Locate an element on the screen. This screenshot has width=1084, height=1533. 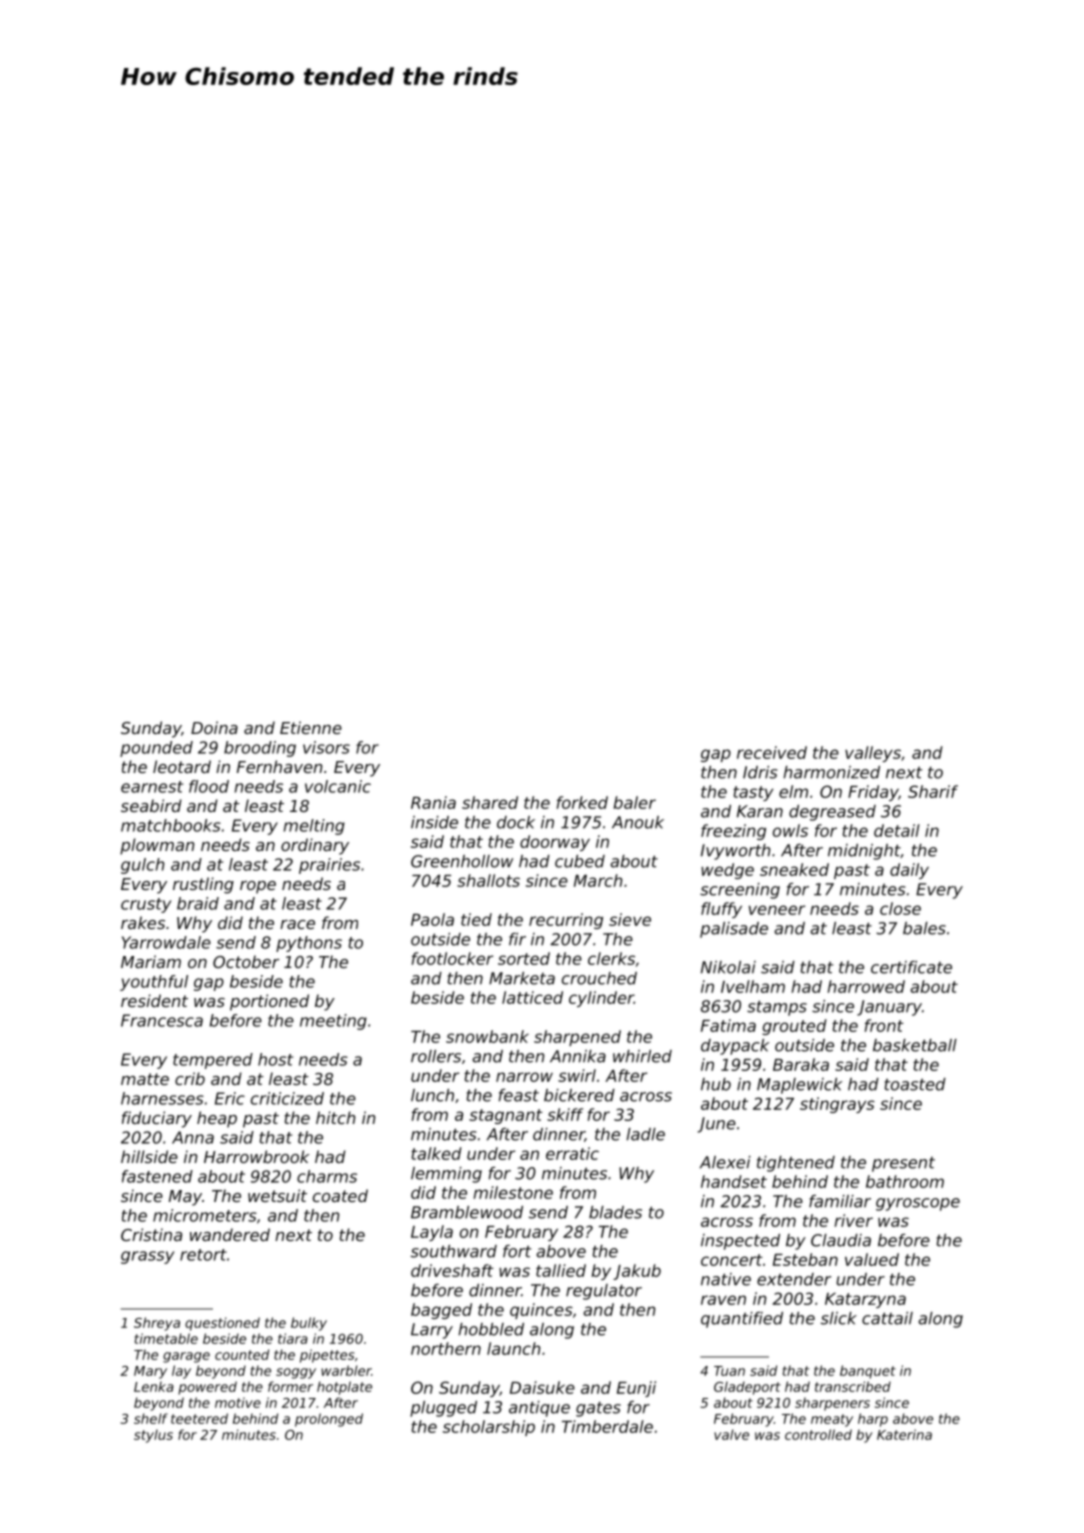
pipettes is located at coordinates (327, 1356).
